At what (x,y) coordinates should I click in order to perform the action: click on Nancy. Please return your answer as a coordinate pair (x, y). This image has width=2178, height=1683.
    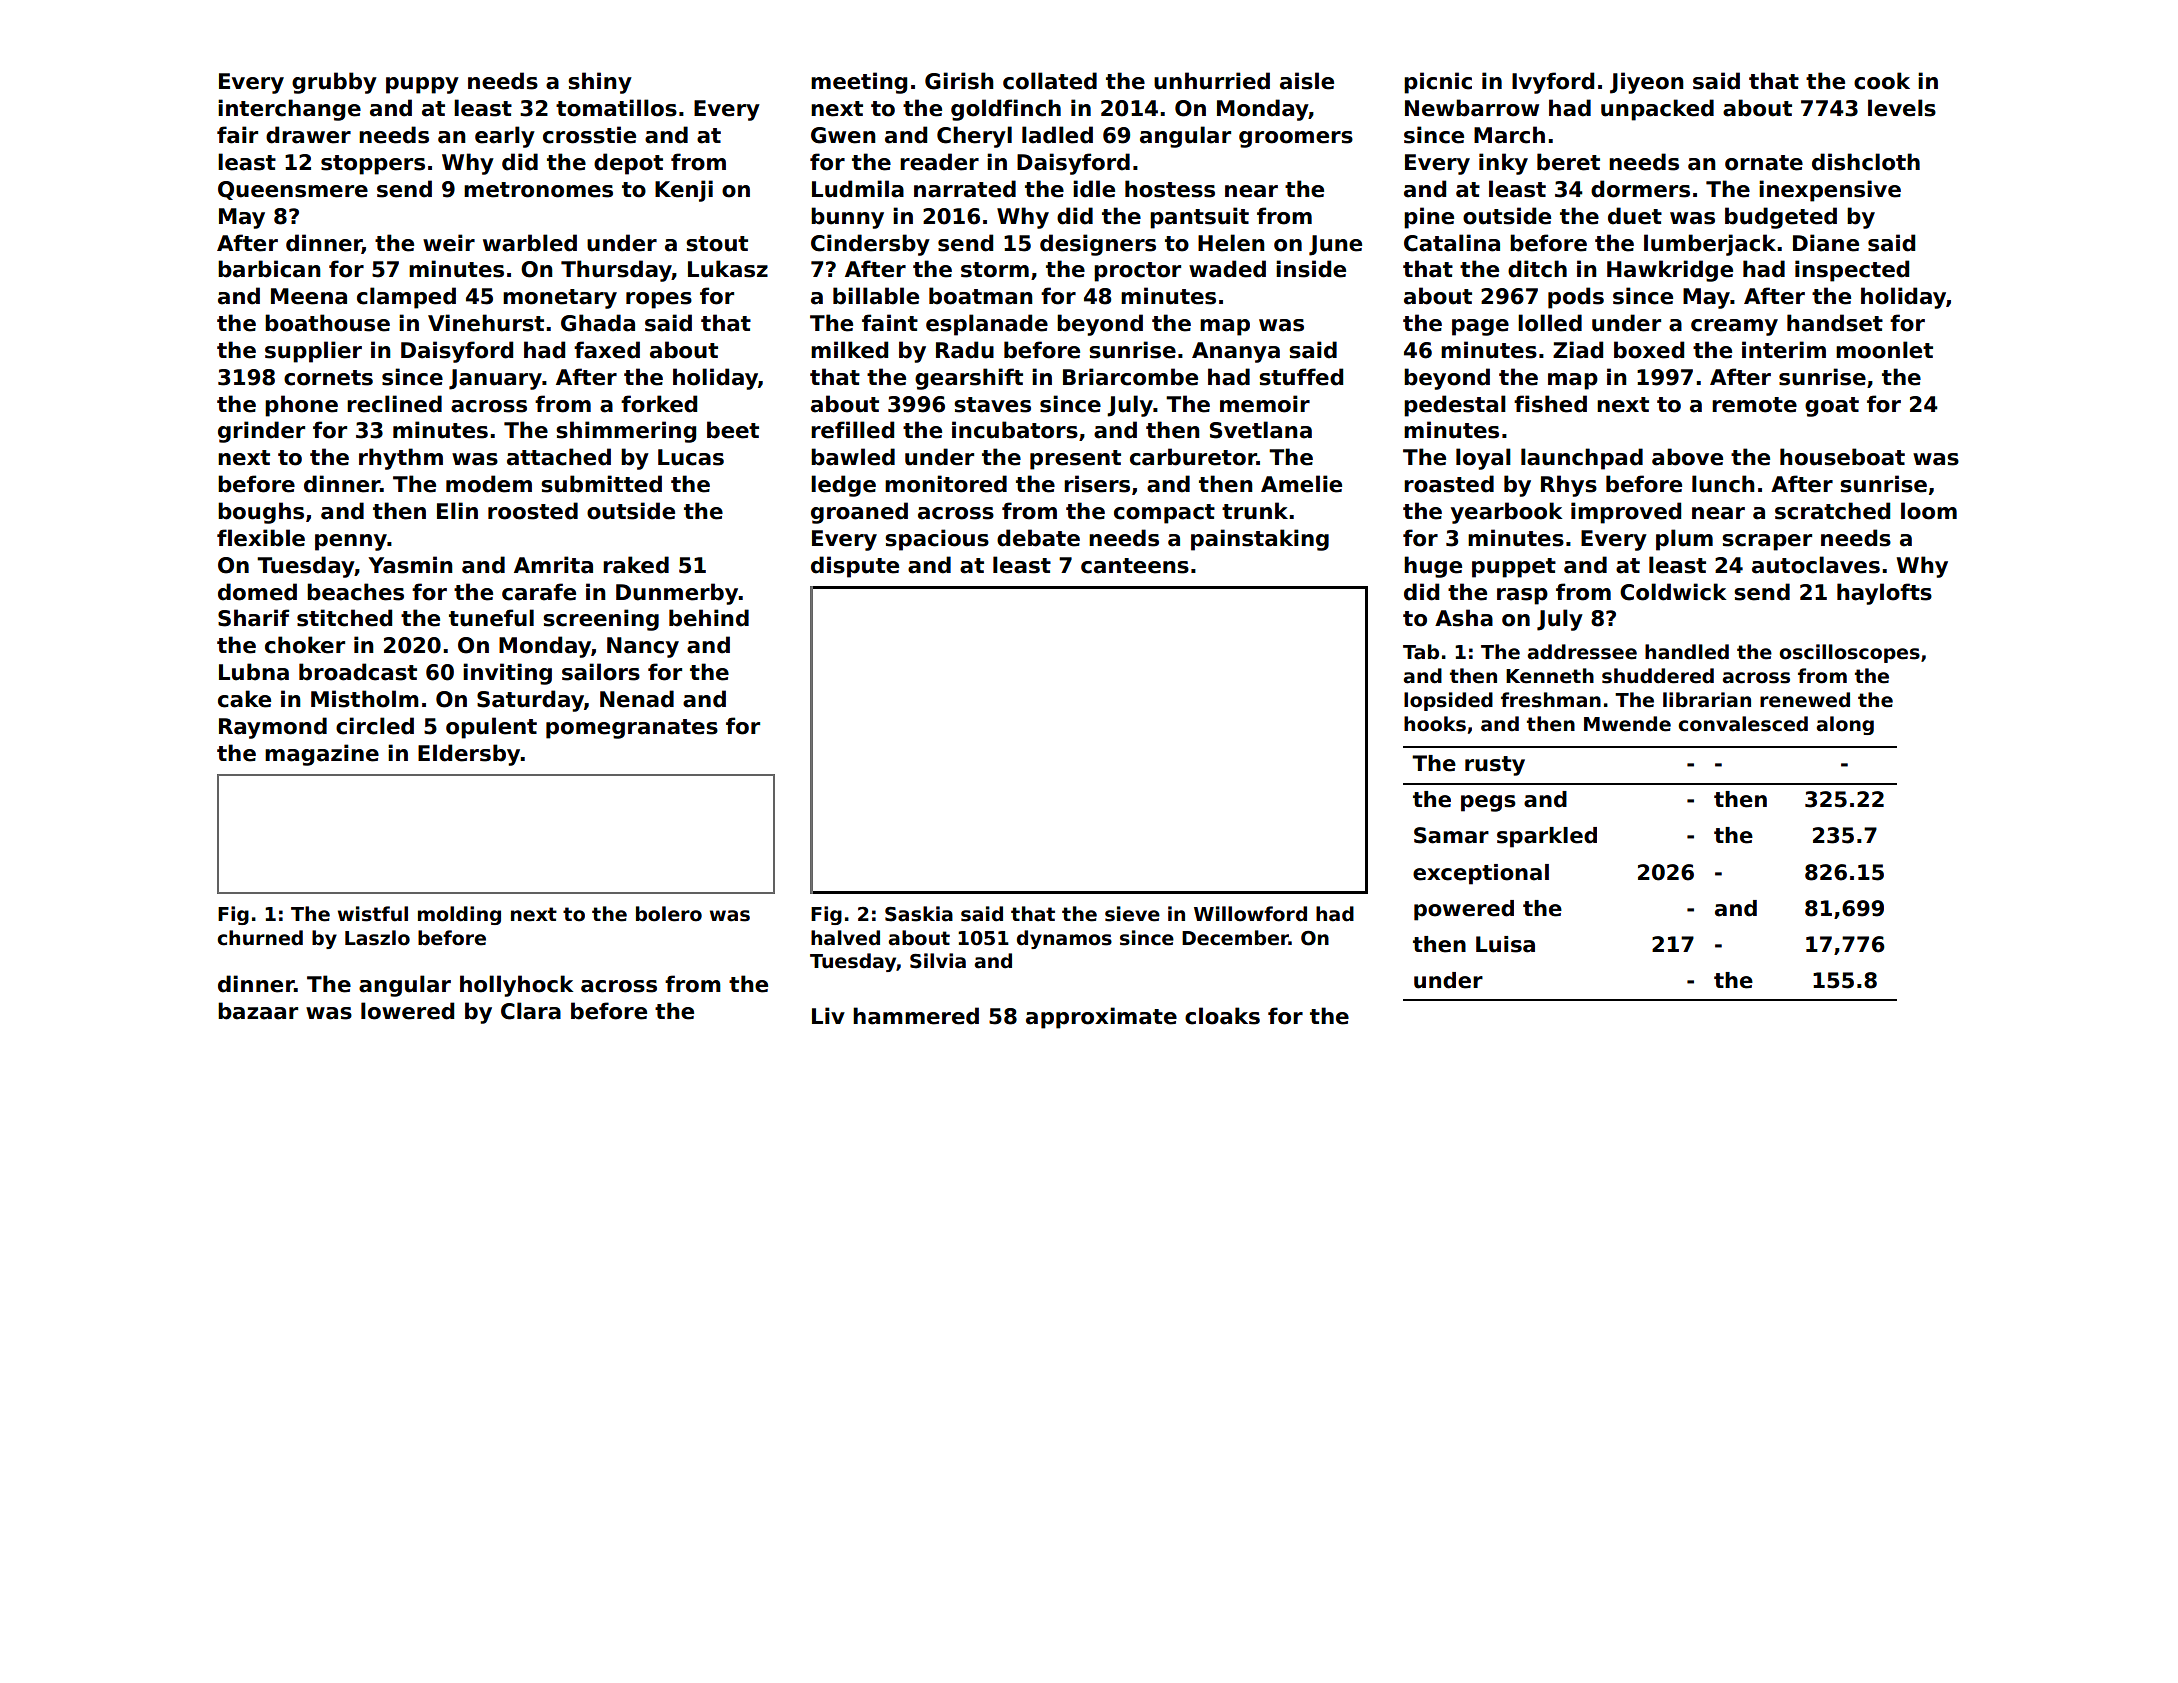
    Looking at the image, I should click on (643, 647).
